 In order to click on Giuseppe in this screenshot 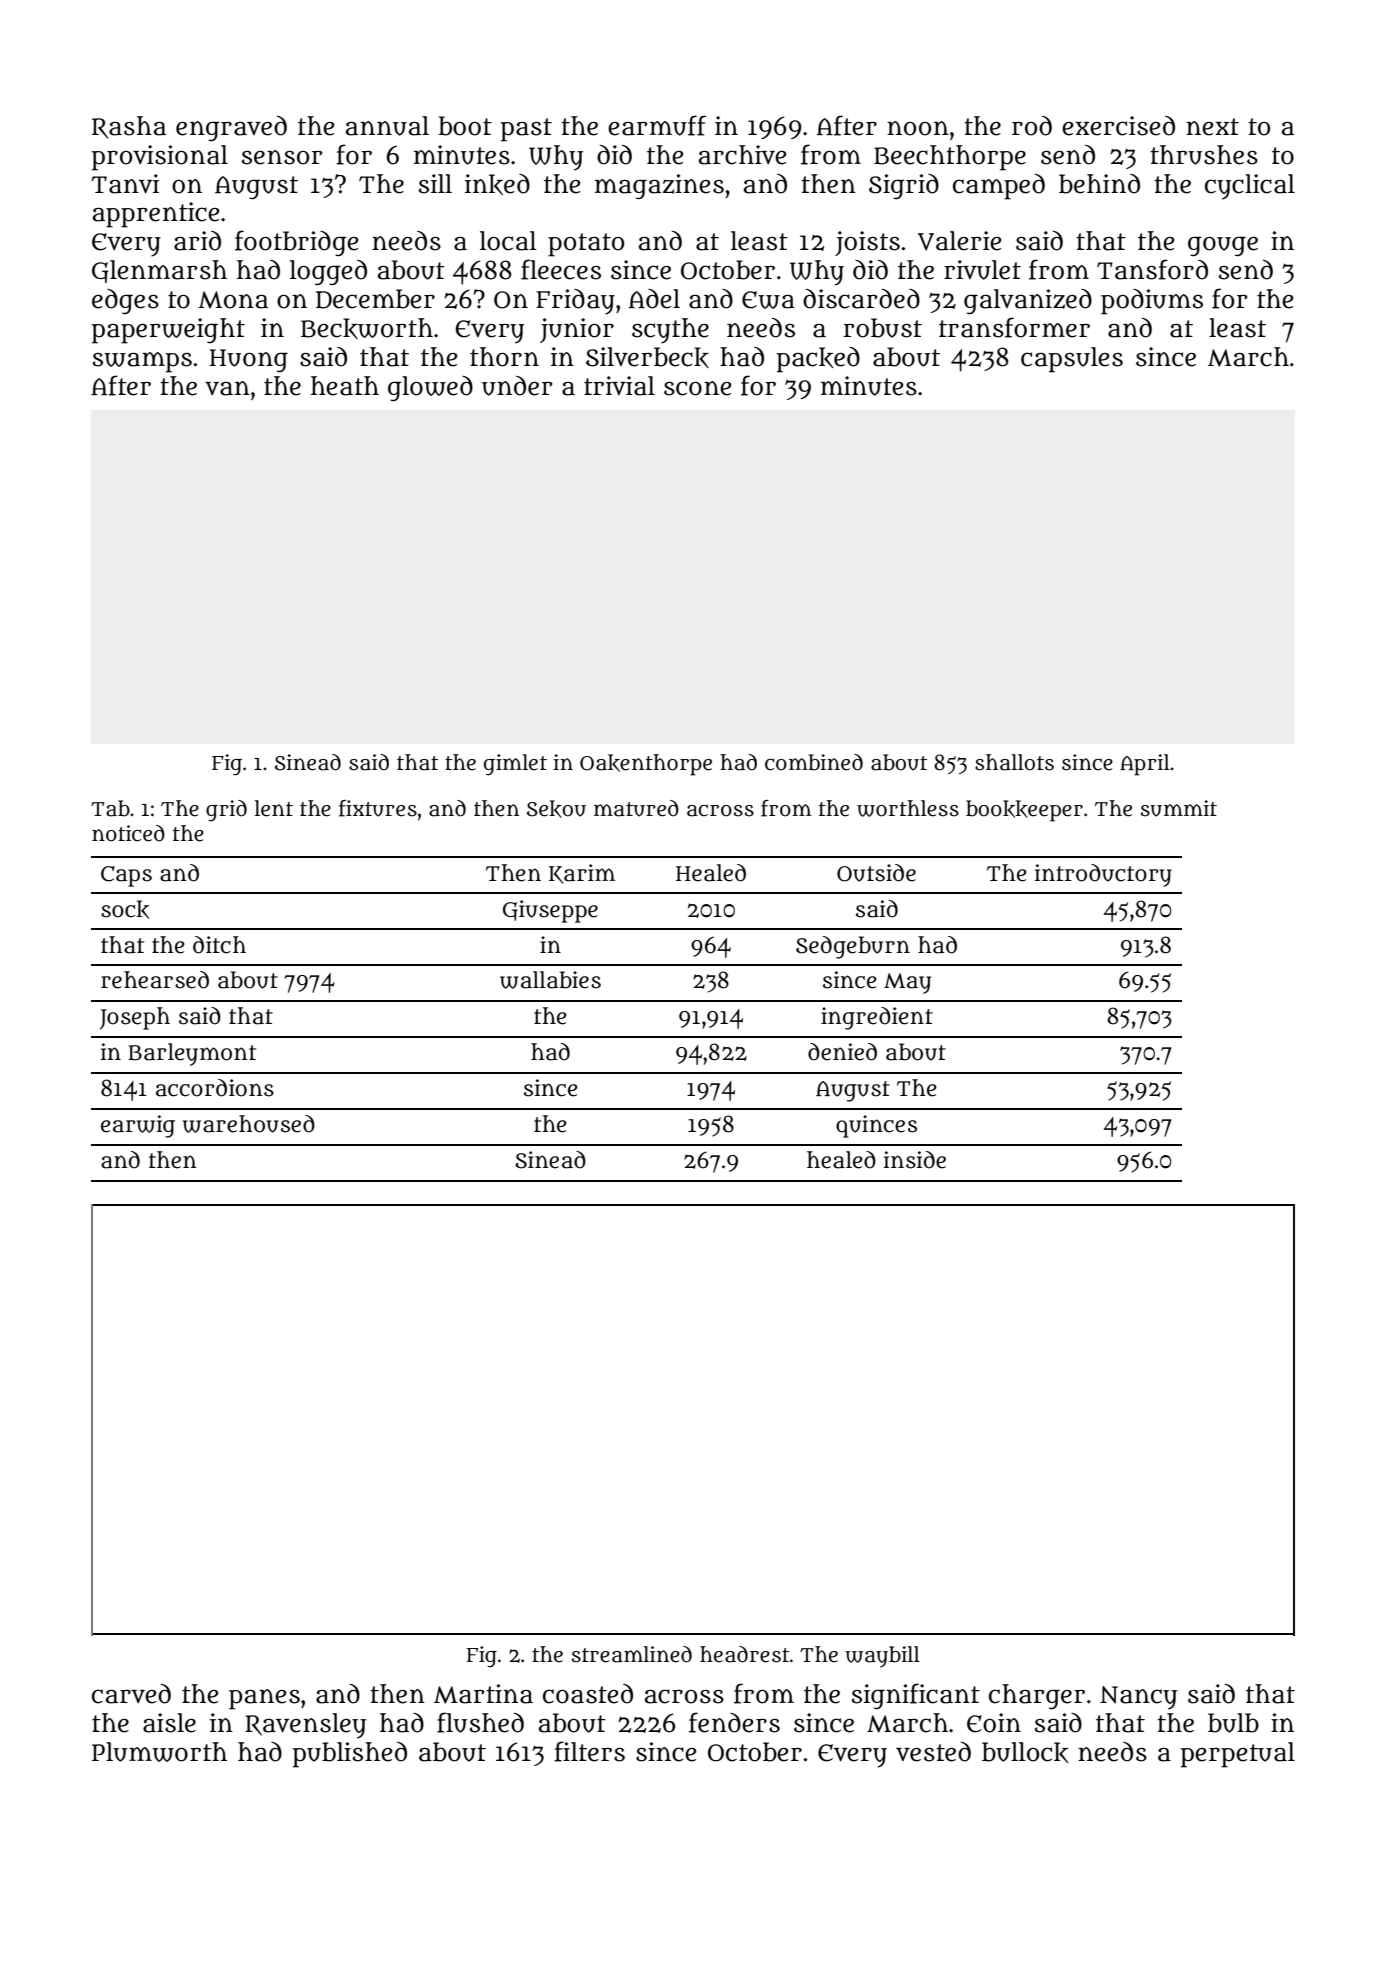, I will do `click(550, 911)`.
